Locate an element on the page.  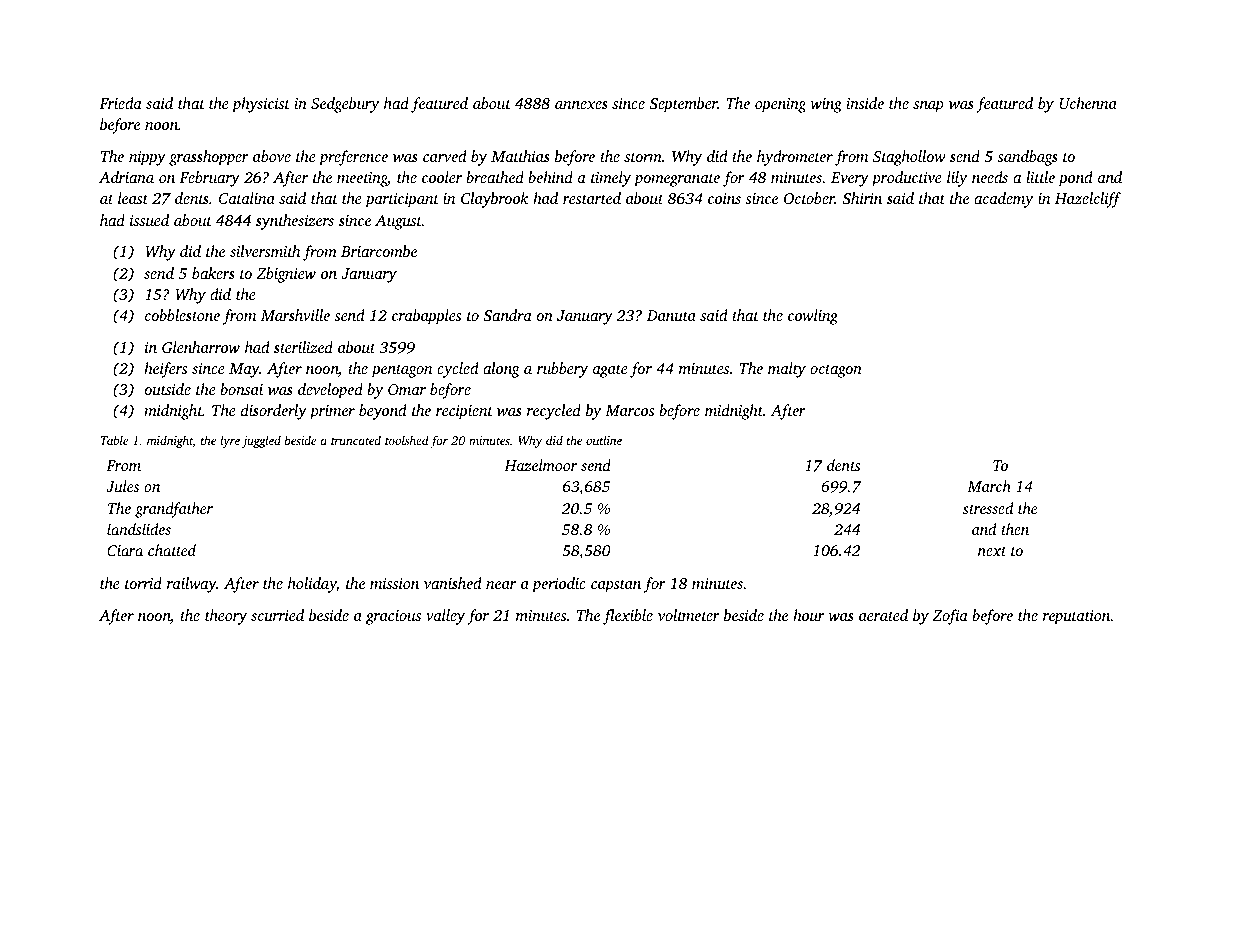
torrid is located at coordinates (143, 583).
